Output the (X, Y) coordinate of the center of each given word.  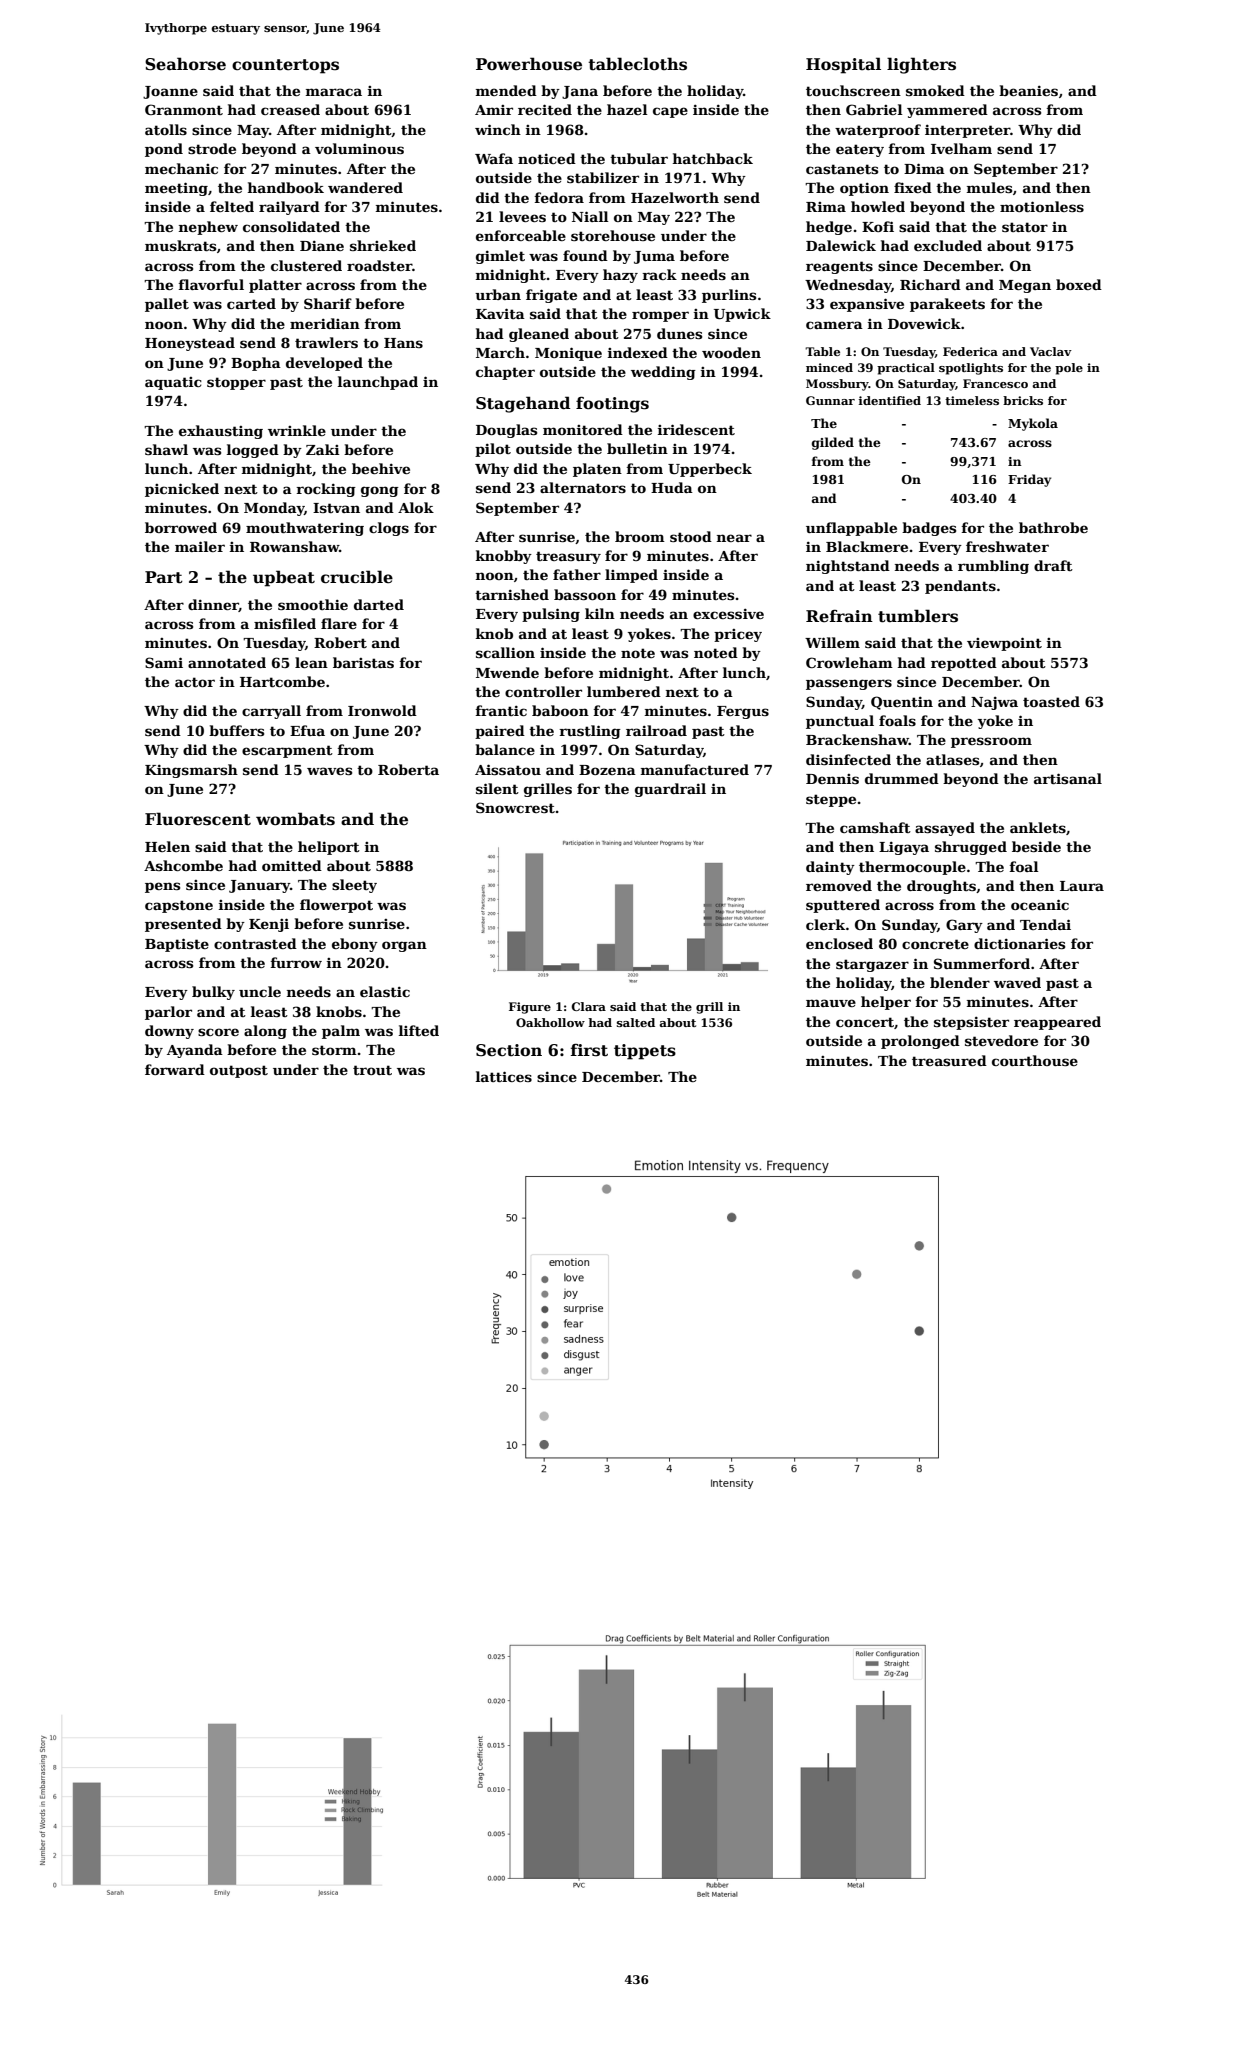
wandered (365, 187)
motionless (1042, 206)
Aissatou (508, 769)
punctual (840, 722)
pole (1069, 369)
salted (636, 1022)
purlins (729, 296)
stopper (236, 383)
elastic (385, 991)
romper (660, 316)
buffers (236, 730)
